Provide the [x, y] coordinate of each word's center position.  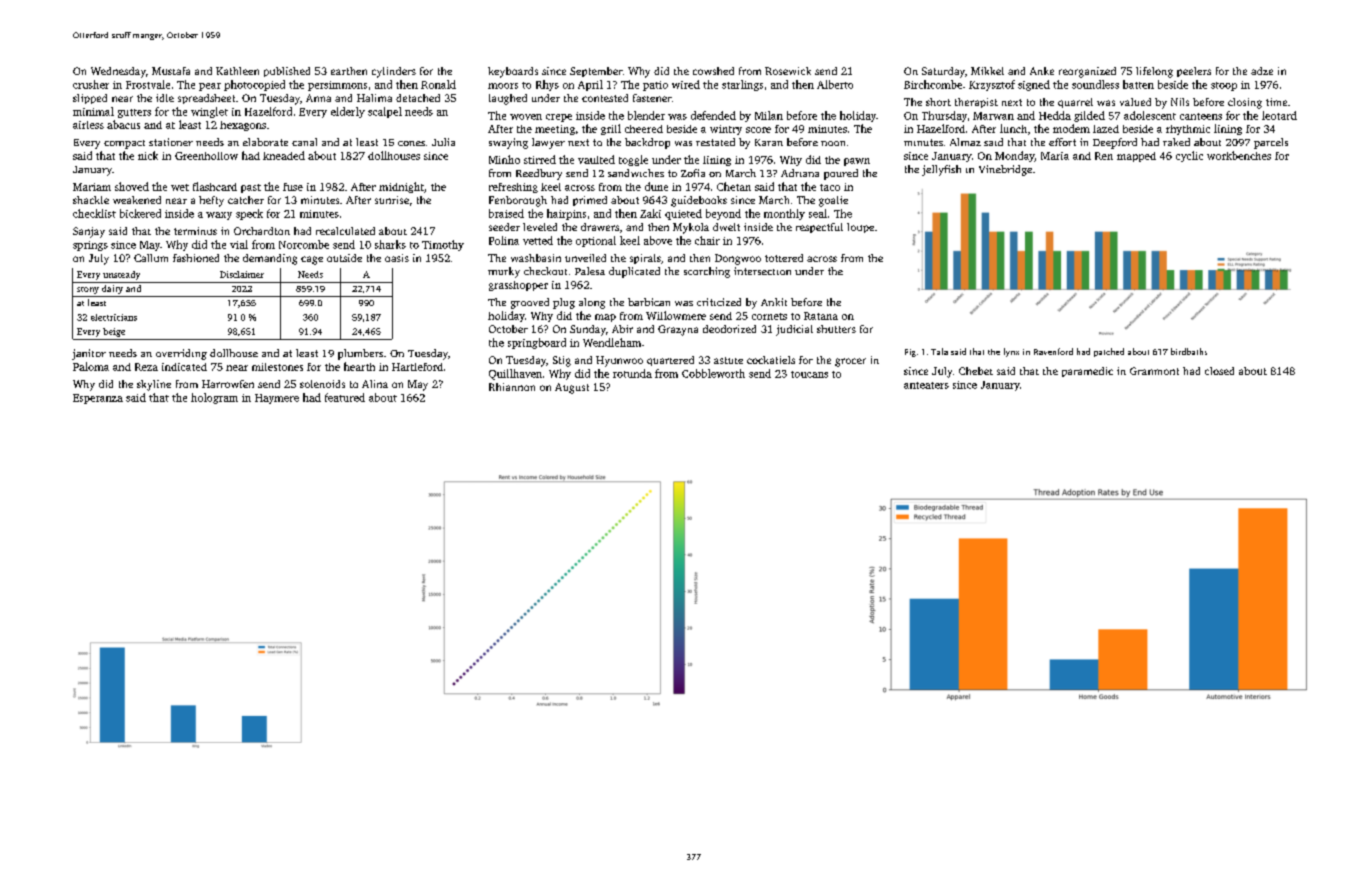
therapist [976, 103]
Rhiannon [512, 387]
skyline [154, 385]
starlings [742, 85]
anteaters [926, 385]
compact [124, 144]
